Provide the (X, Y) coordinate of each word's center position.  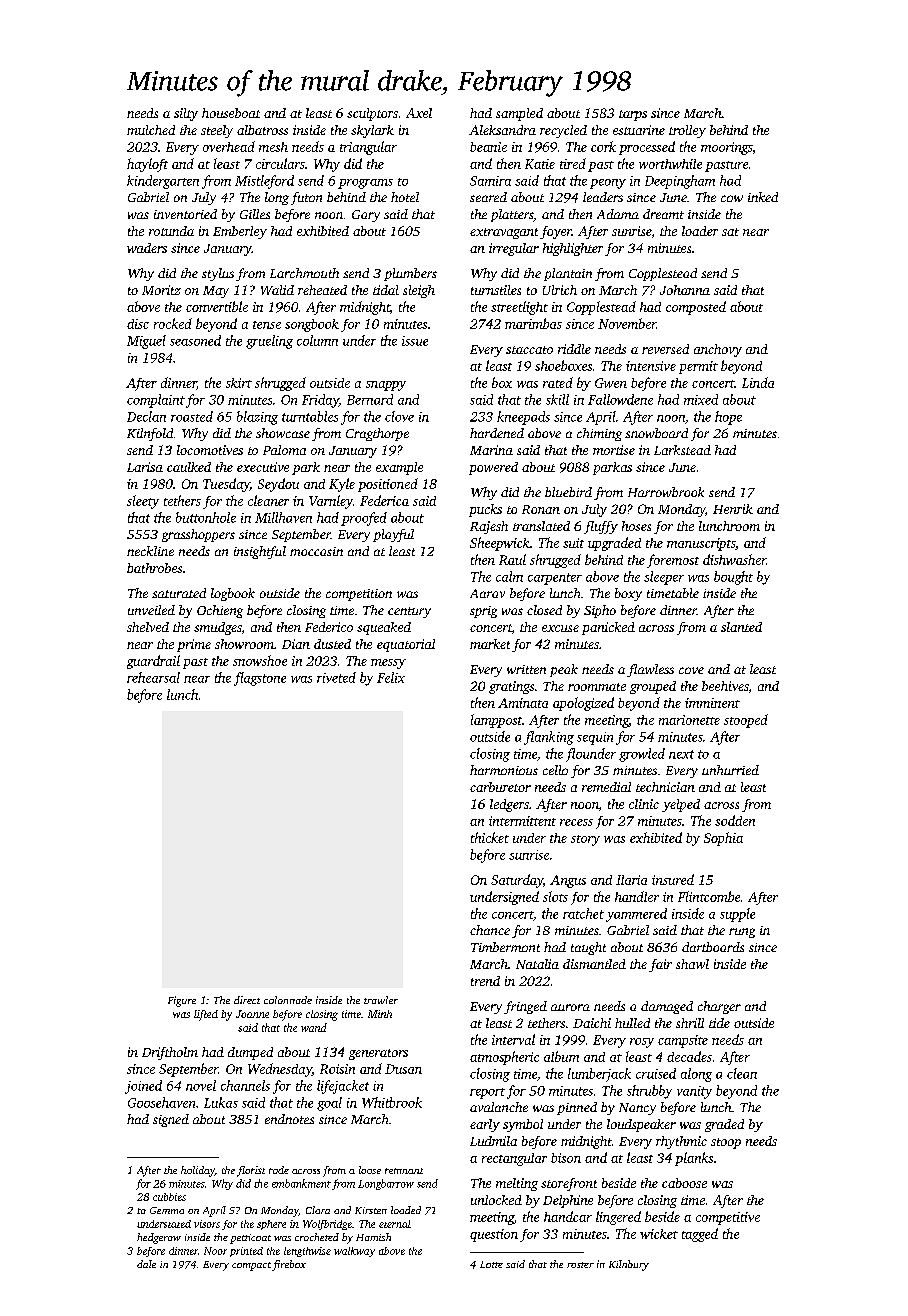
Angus (568, 881)
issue (415, 341)
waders (147, 248)
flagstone (260, 679)
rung (742, 933)
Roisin (337, 1069)
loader (700, 231)
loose (370, 1170)
